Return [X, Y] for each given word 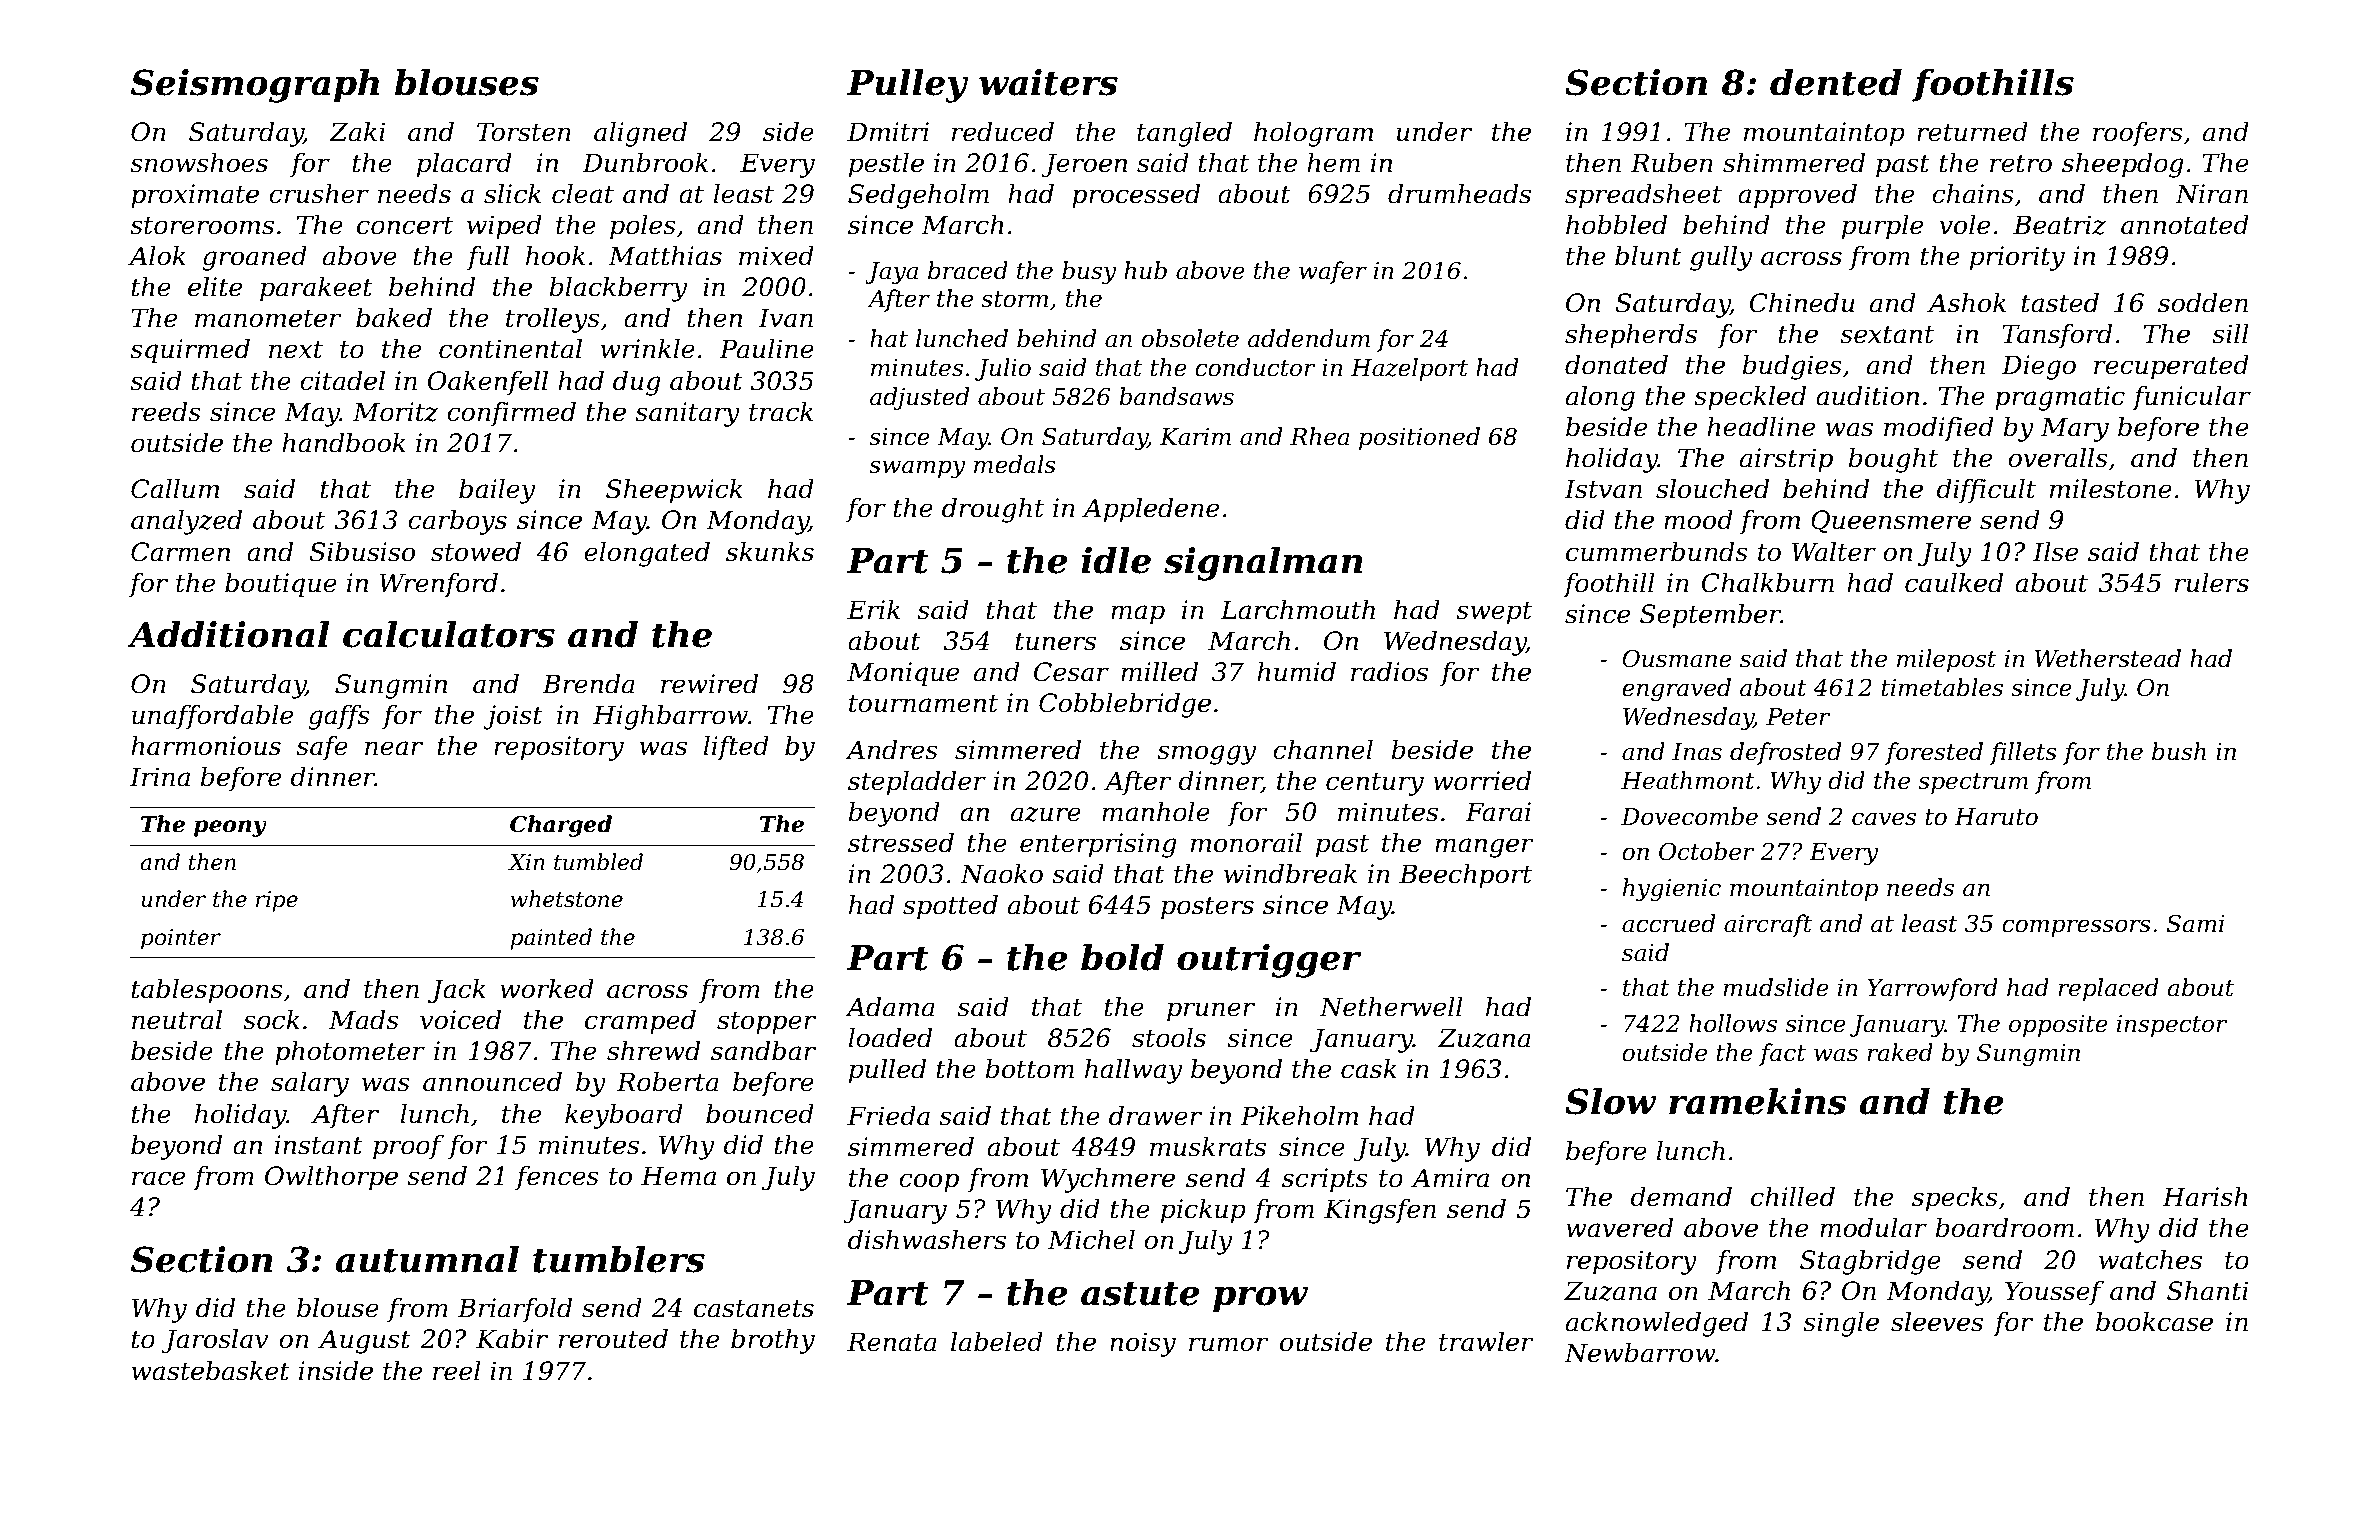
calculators [449, 634]
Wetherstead [2108, 658]
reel [457, 1371]
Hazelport [1409, 369]
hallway [1133, 1071]
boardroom [2005, 1228]
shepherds [1631, 336]
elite [215, 287]
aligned [640, 134]
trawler [1486, 1342]
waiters [1048, 82]
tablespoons [207, 991]
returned [1972, 132]
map [1138, 615]
